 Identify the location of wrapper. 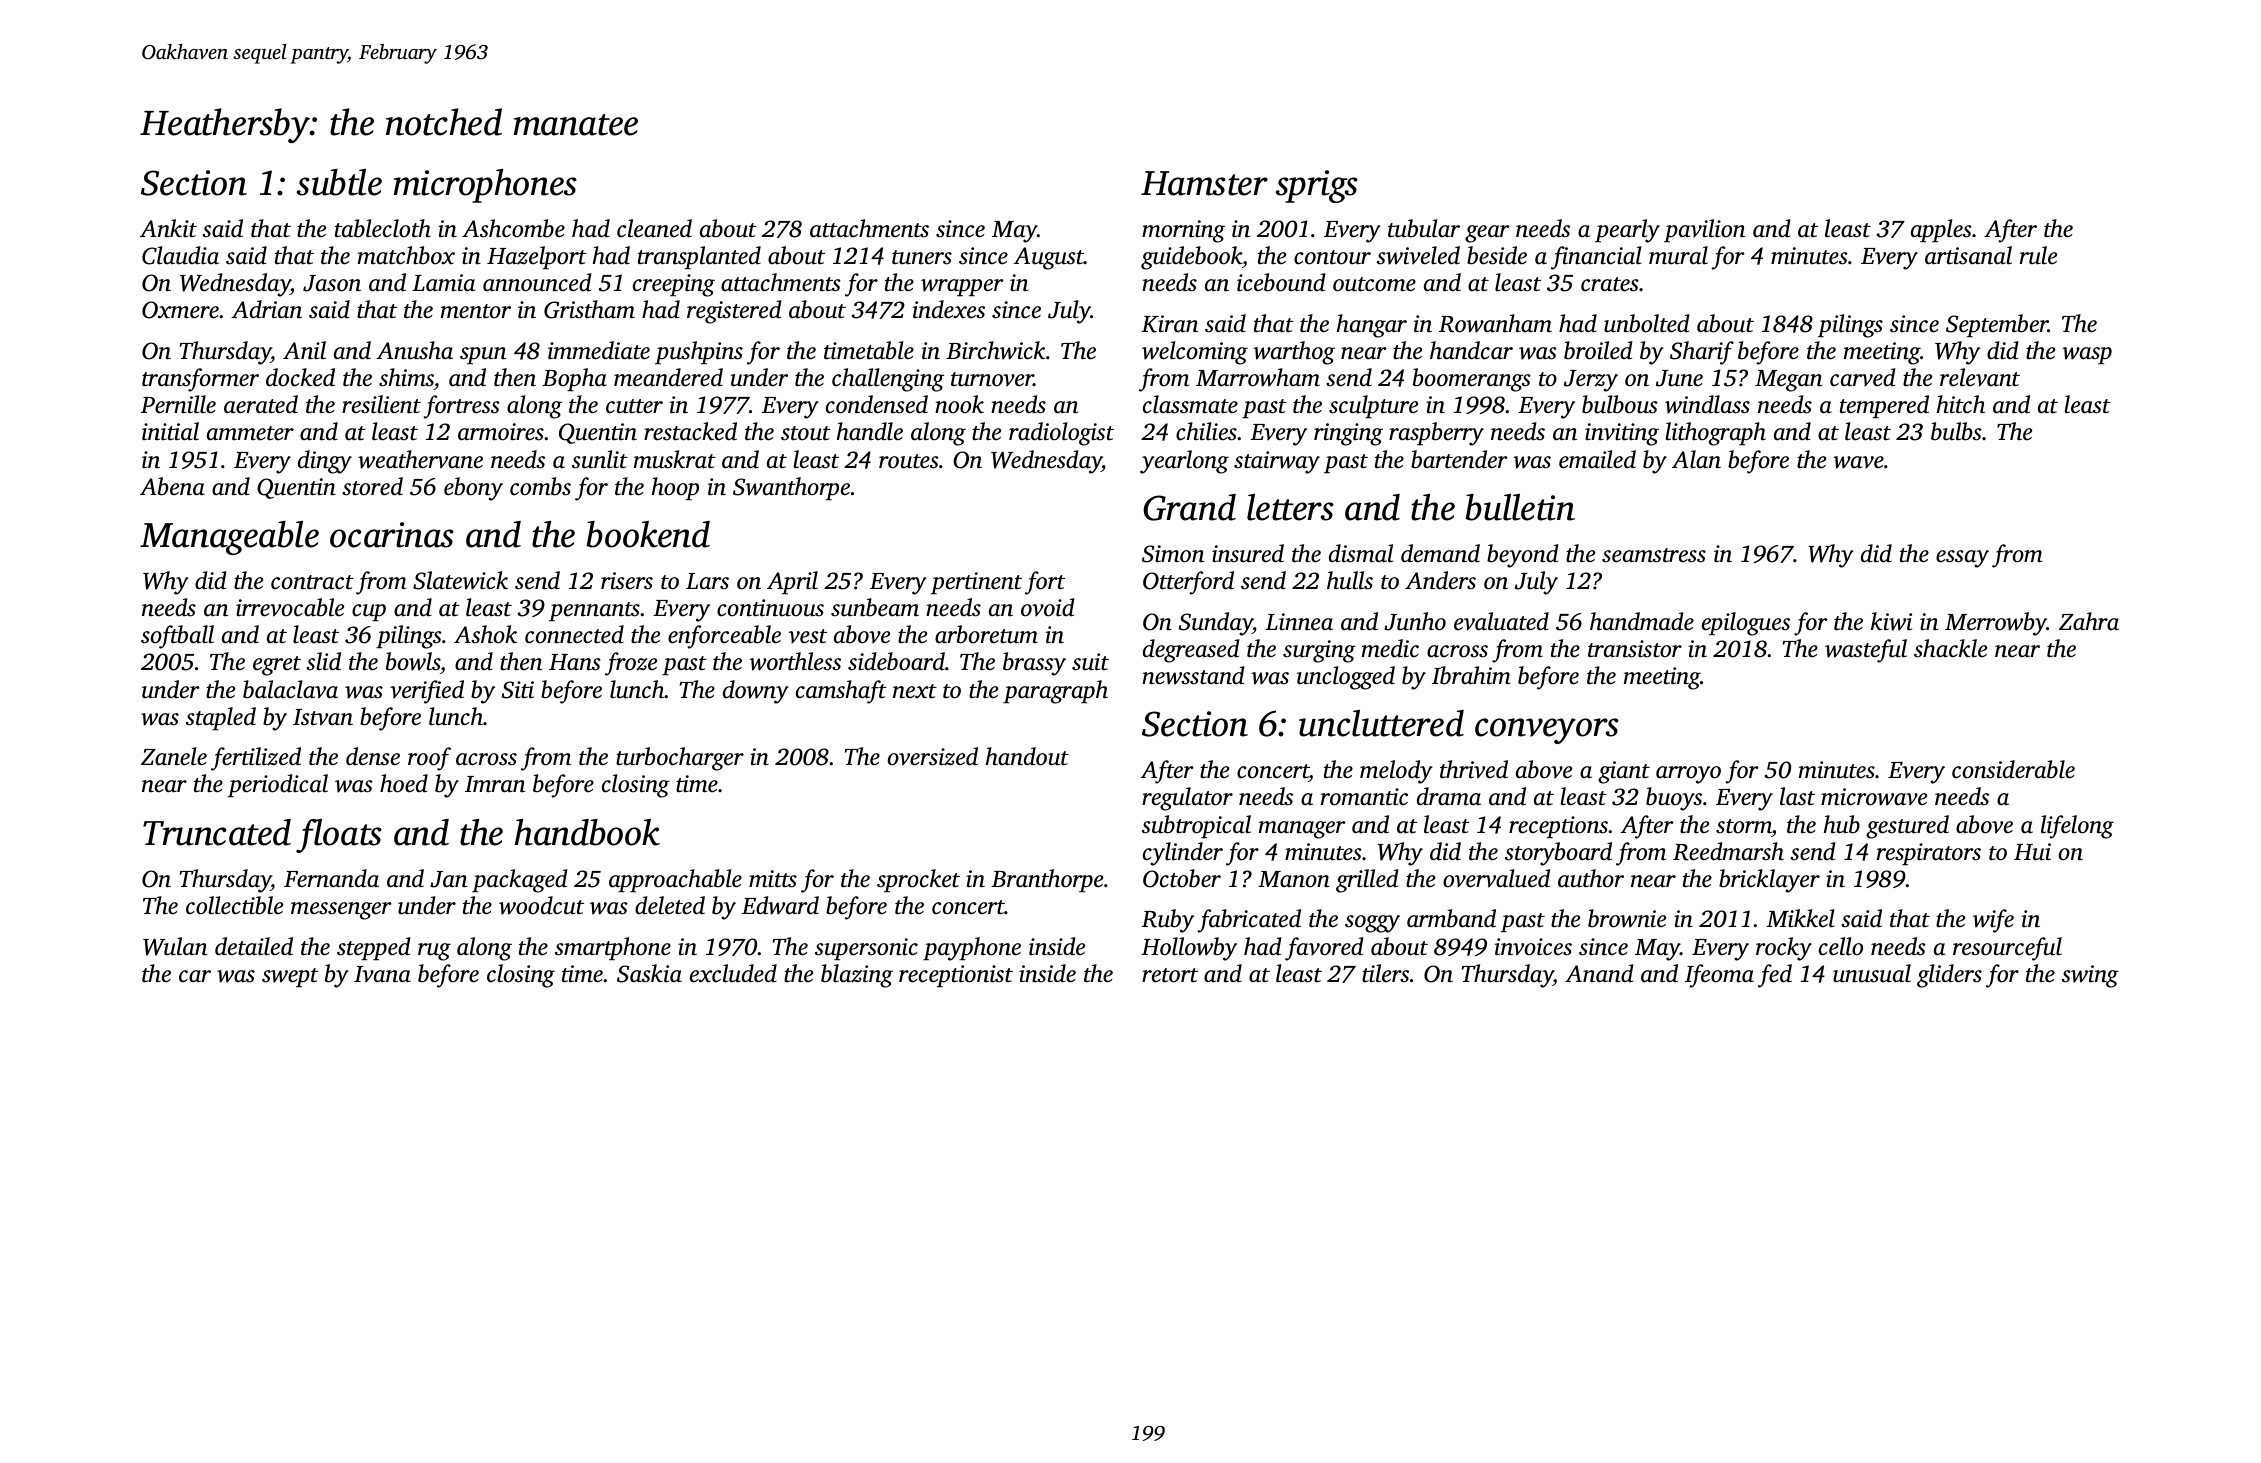
(962, 287).
